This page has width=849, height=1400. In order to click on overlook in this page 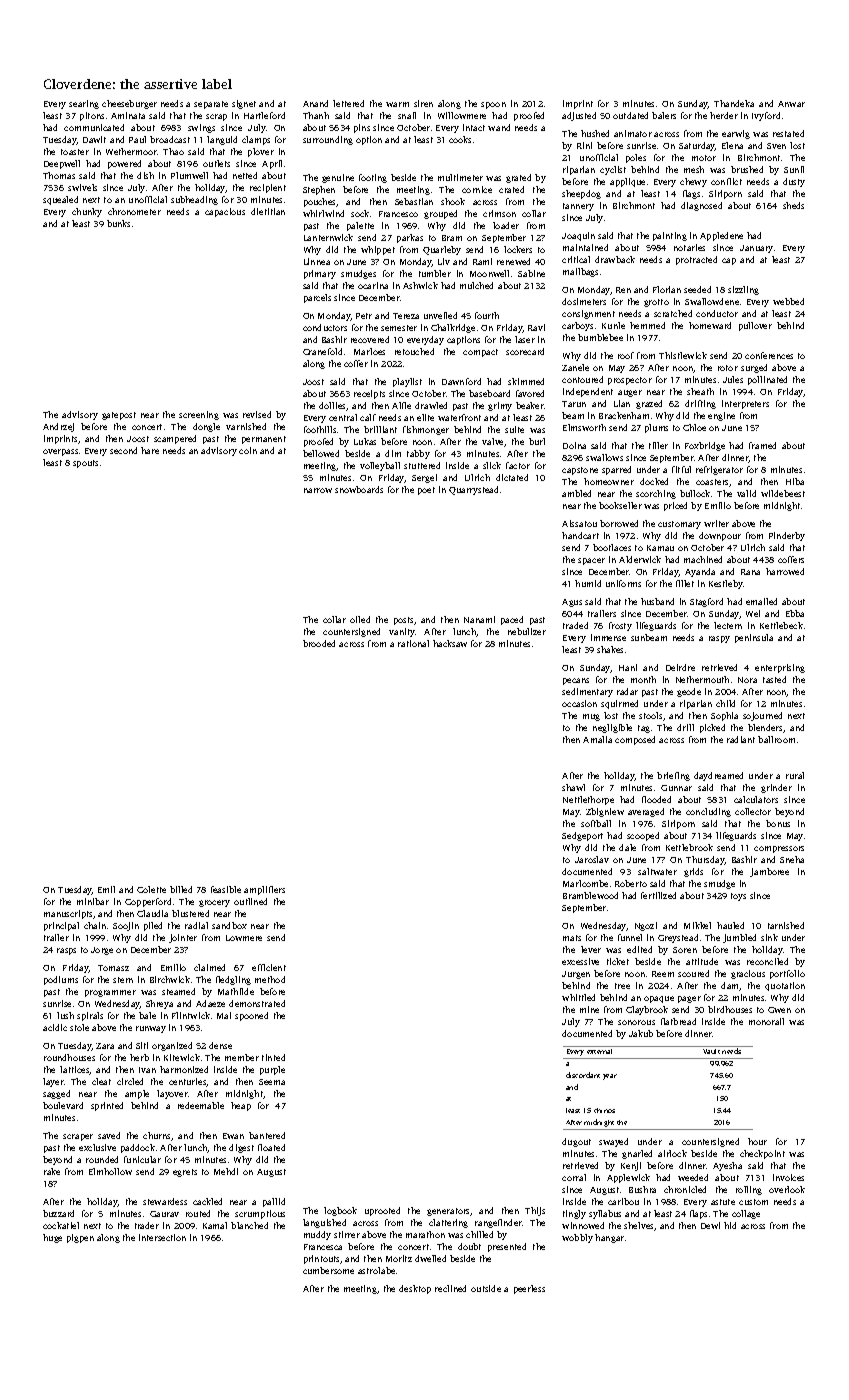, I will do `click(787, 1189)`.
